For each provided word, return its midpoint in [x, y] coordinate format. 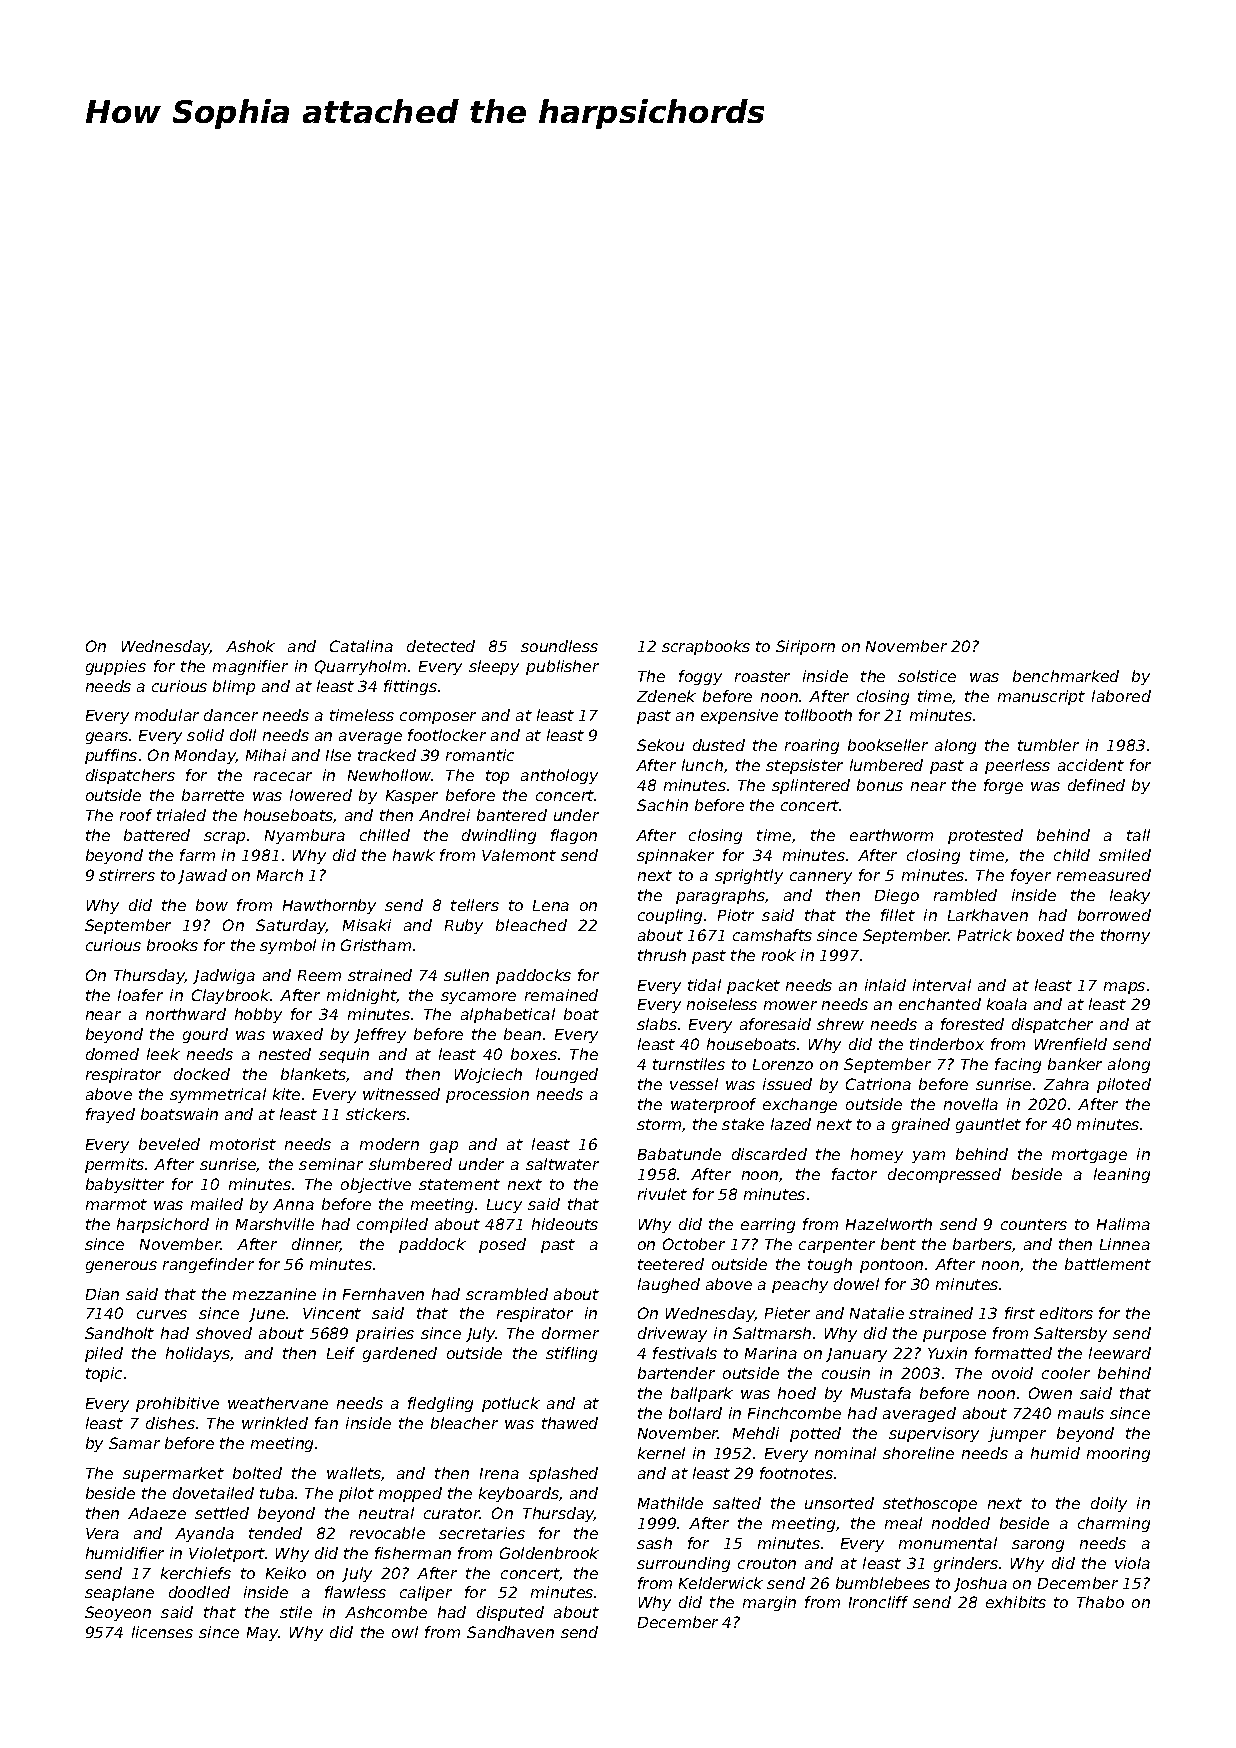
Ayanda [204, 1534]
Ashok [250, 646]
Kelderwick [721, 1583]
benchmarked [1066, 676]
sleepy [494, 667]
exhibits [1016, 1602]
